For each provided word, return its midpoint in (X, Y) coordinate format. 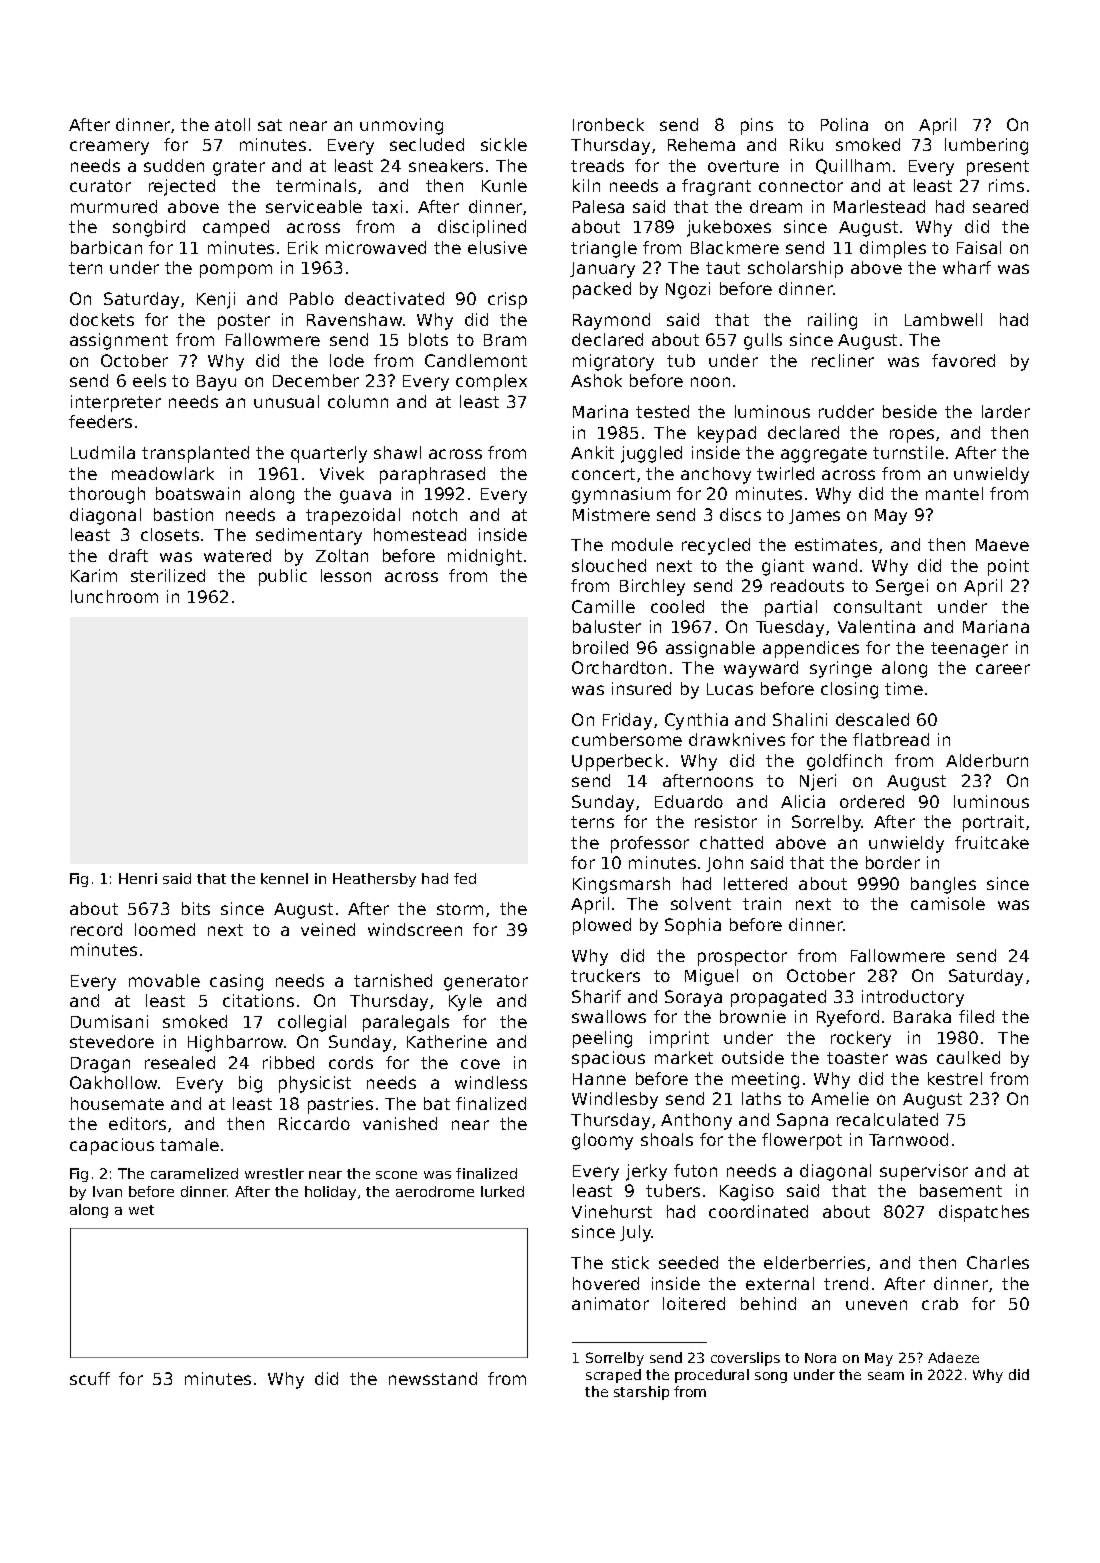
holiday (330, 1193)
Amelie (840, 1098)
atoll (232, 124)
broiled (600, 647)
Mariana (996, 626)
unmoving (401, 126)
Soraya (693, 998)
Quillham (853, 166)
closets (170, 534)
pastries (340, 1105)
